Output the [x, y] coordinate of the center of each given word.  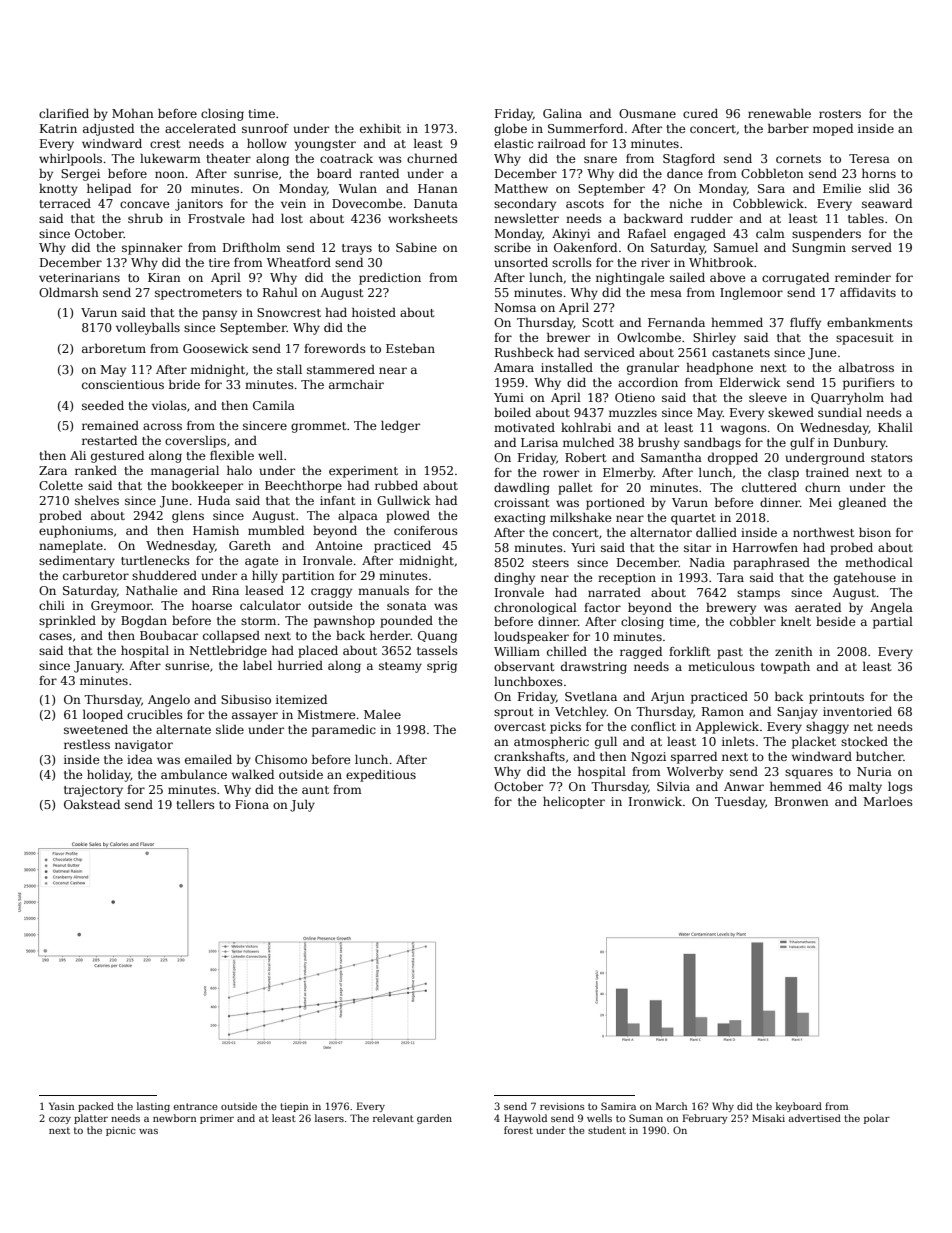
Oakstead [92, 804]
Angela [891, 609]
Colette [61, 485]
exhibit [380, 128]
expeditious [381, 776]
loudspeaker [531, 637]
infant [337, 500]
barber [788, 128]
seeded [103, 405]
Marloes [888, 801]
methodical [879, 562]
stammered [341, 369]
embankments [870, 322]
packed [96, 1107]
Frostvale [216, 218]
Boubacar [169, 635]
